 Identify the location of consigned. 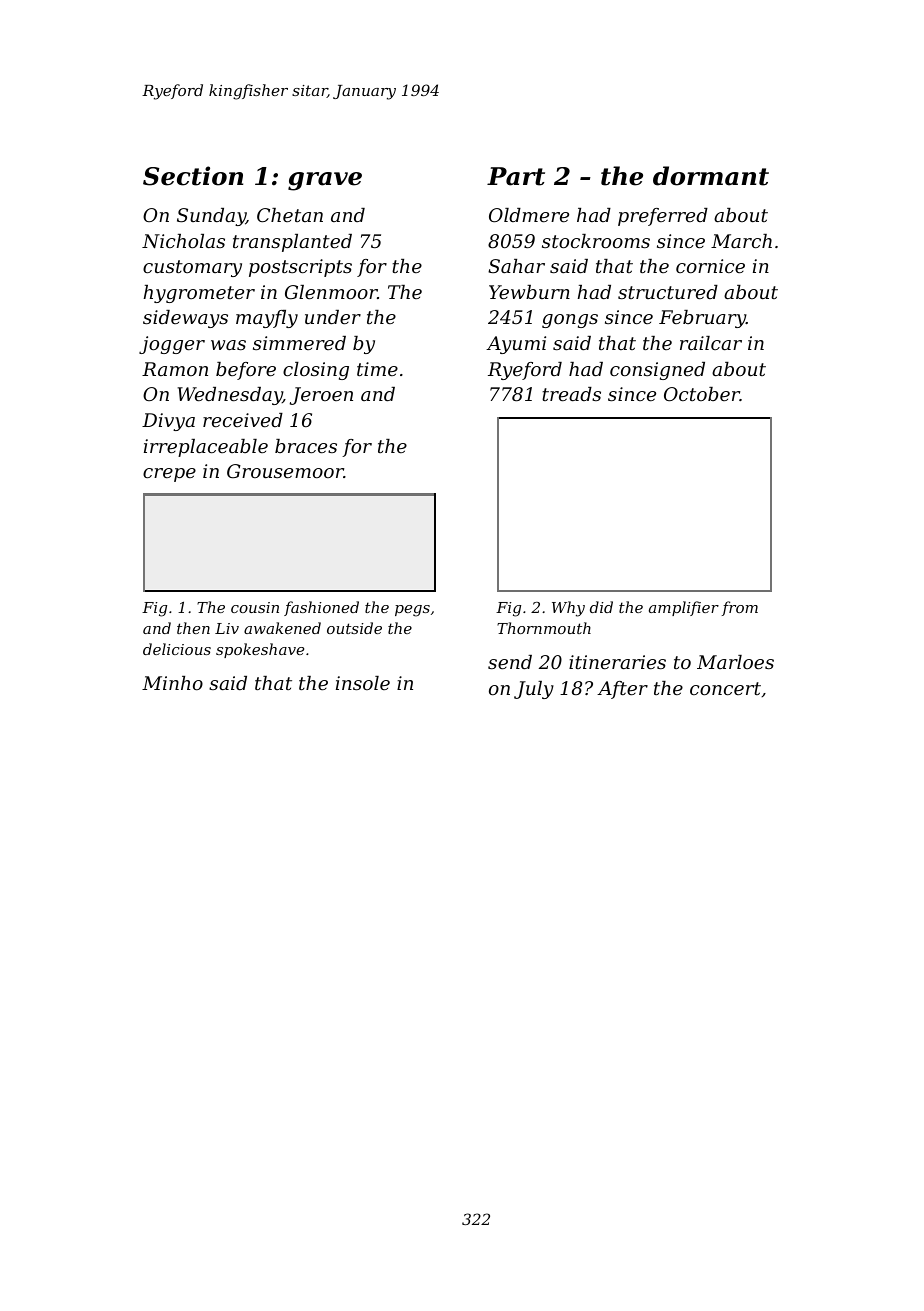
(657, 371).
